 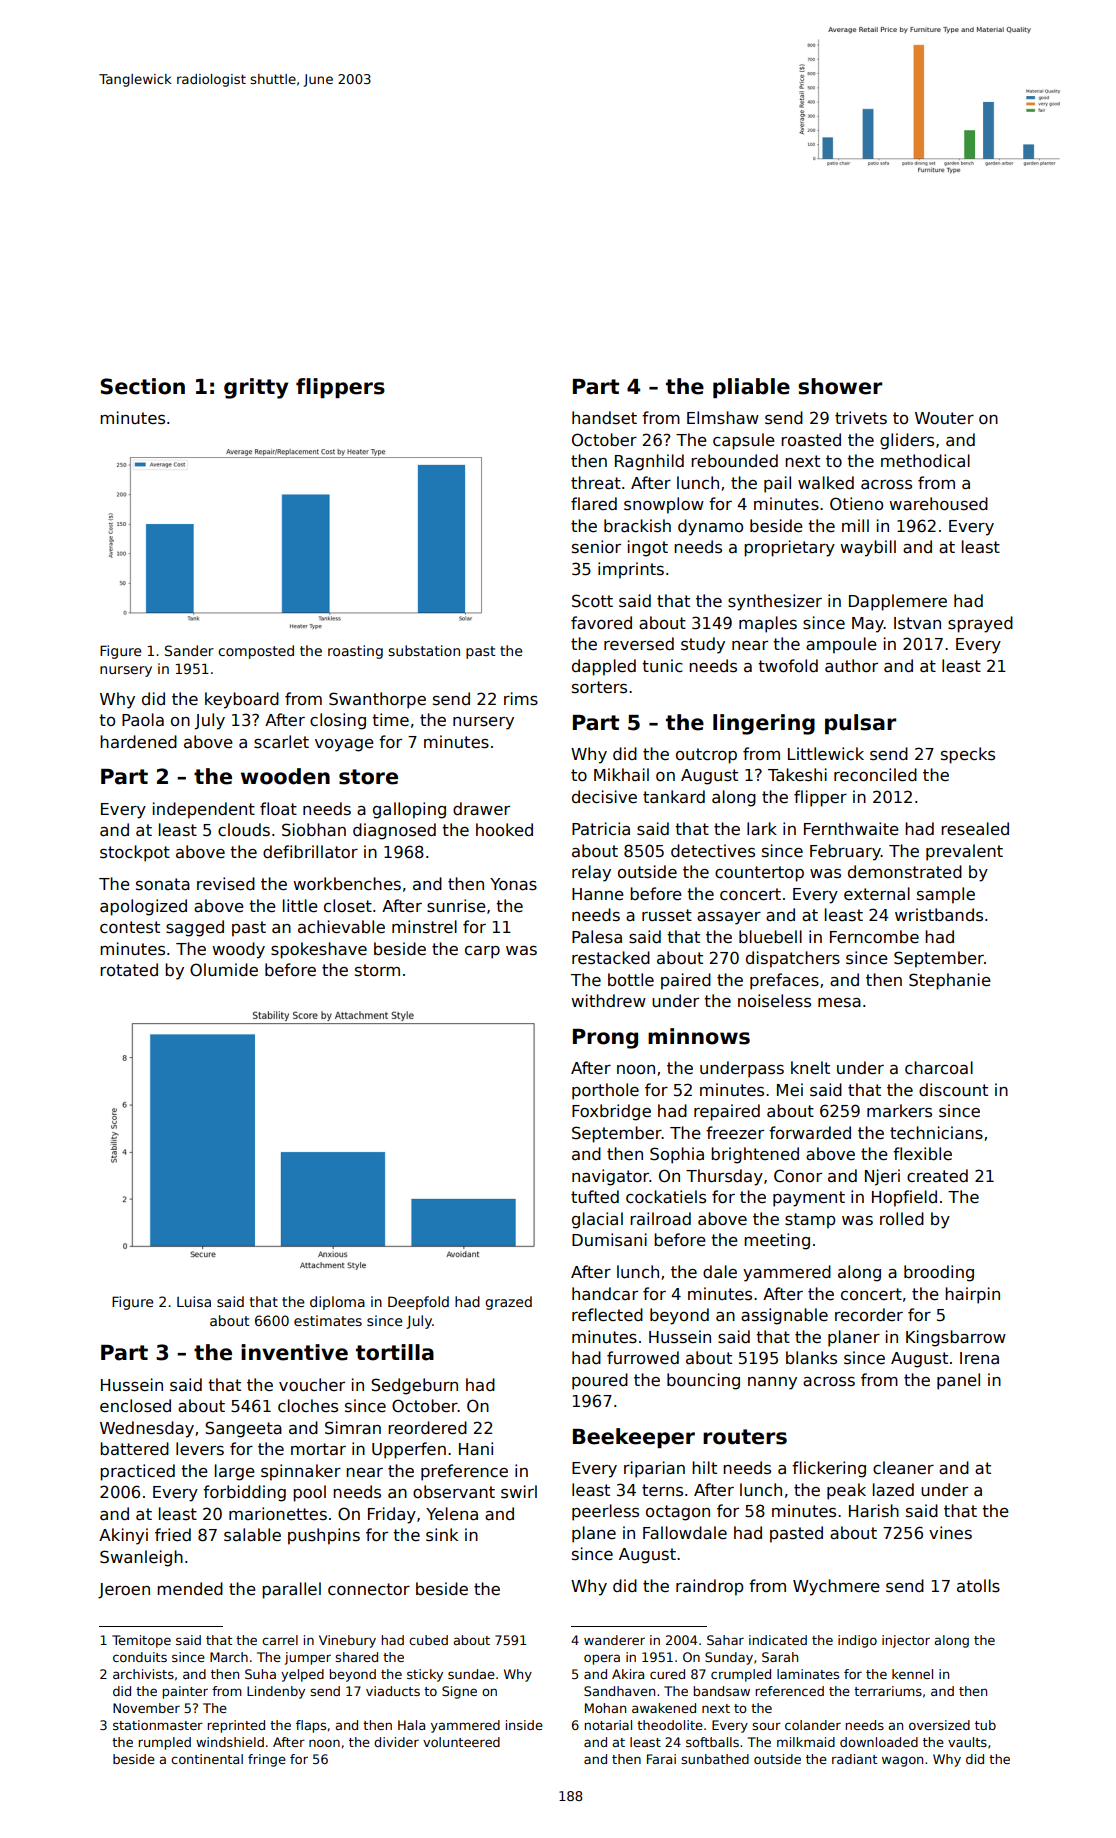 What do you see at coordinates (256, 388) in the screenshot?
I see `gritty` at bounding box center [256, 388].
